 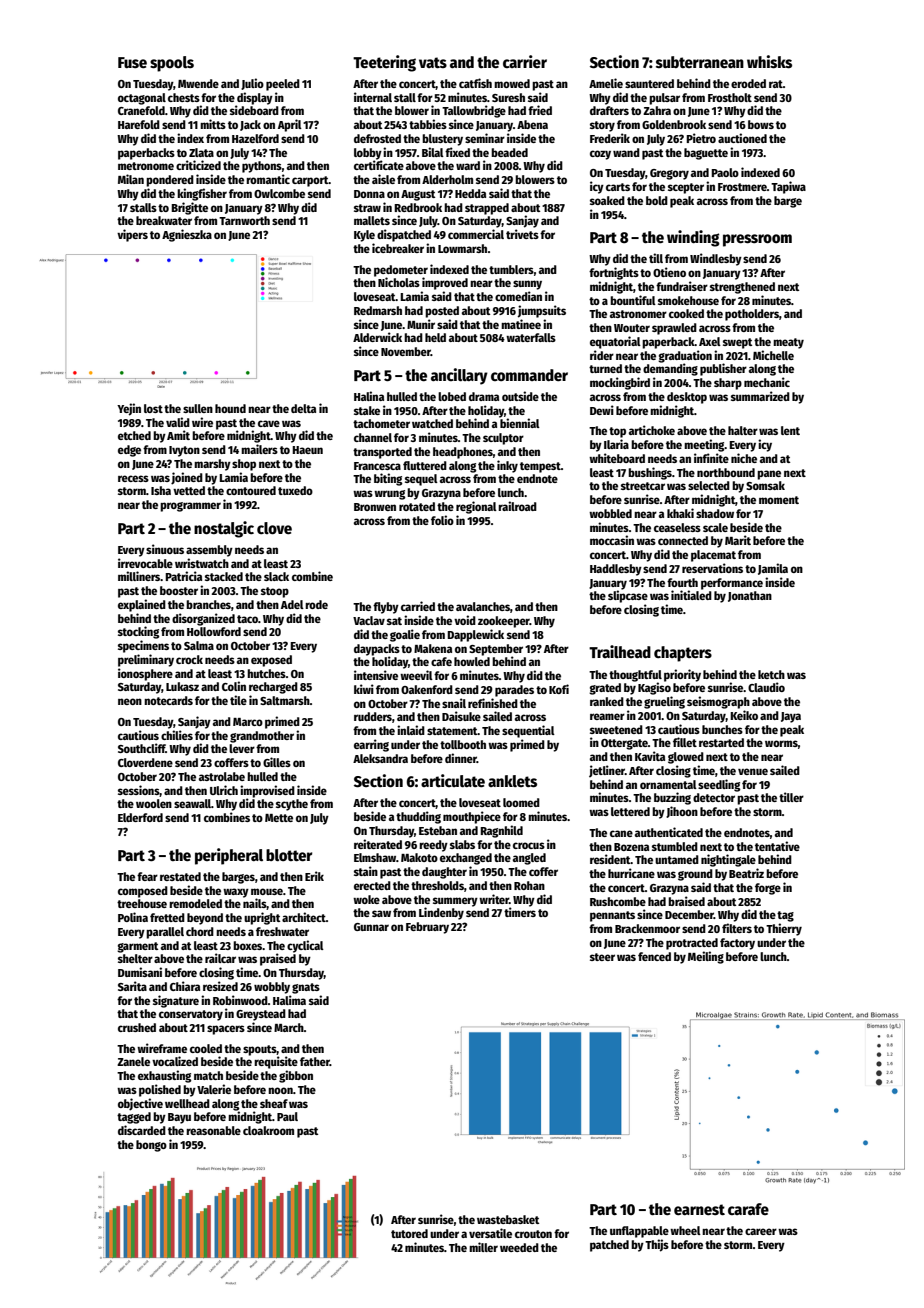 I want to click on chilies, so click(x=177, y=735).
